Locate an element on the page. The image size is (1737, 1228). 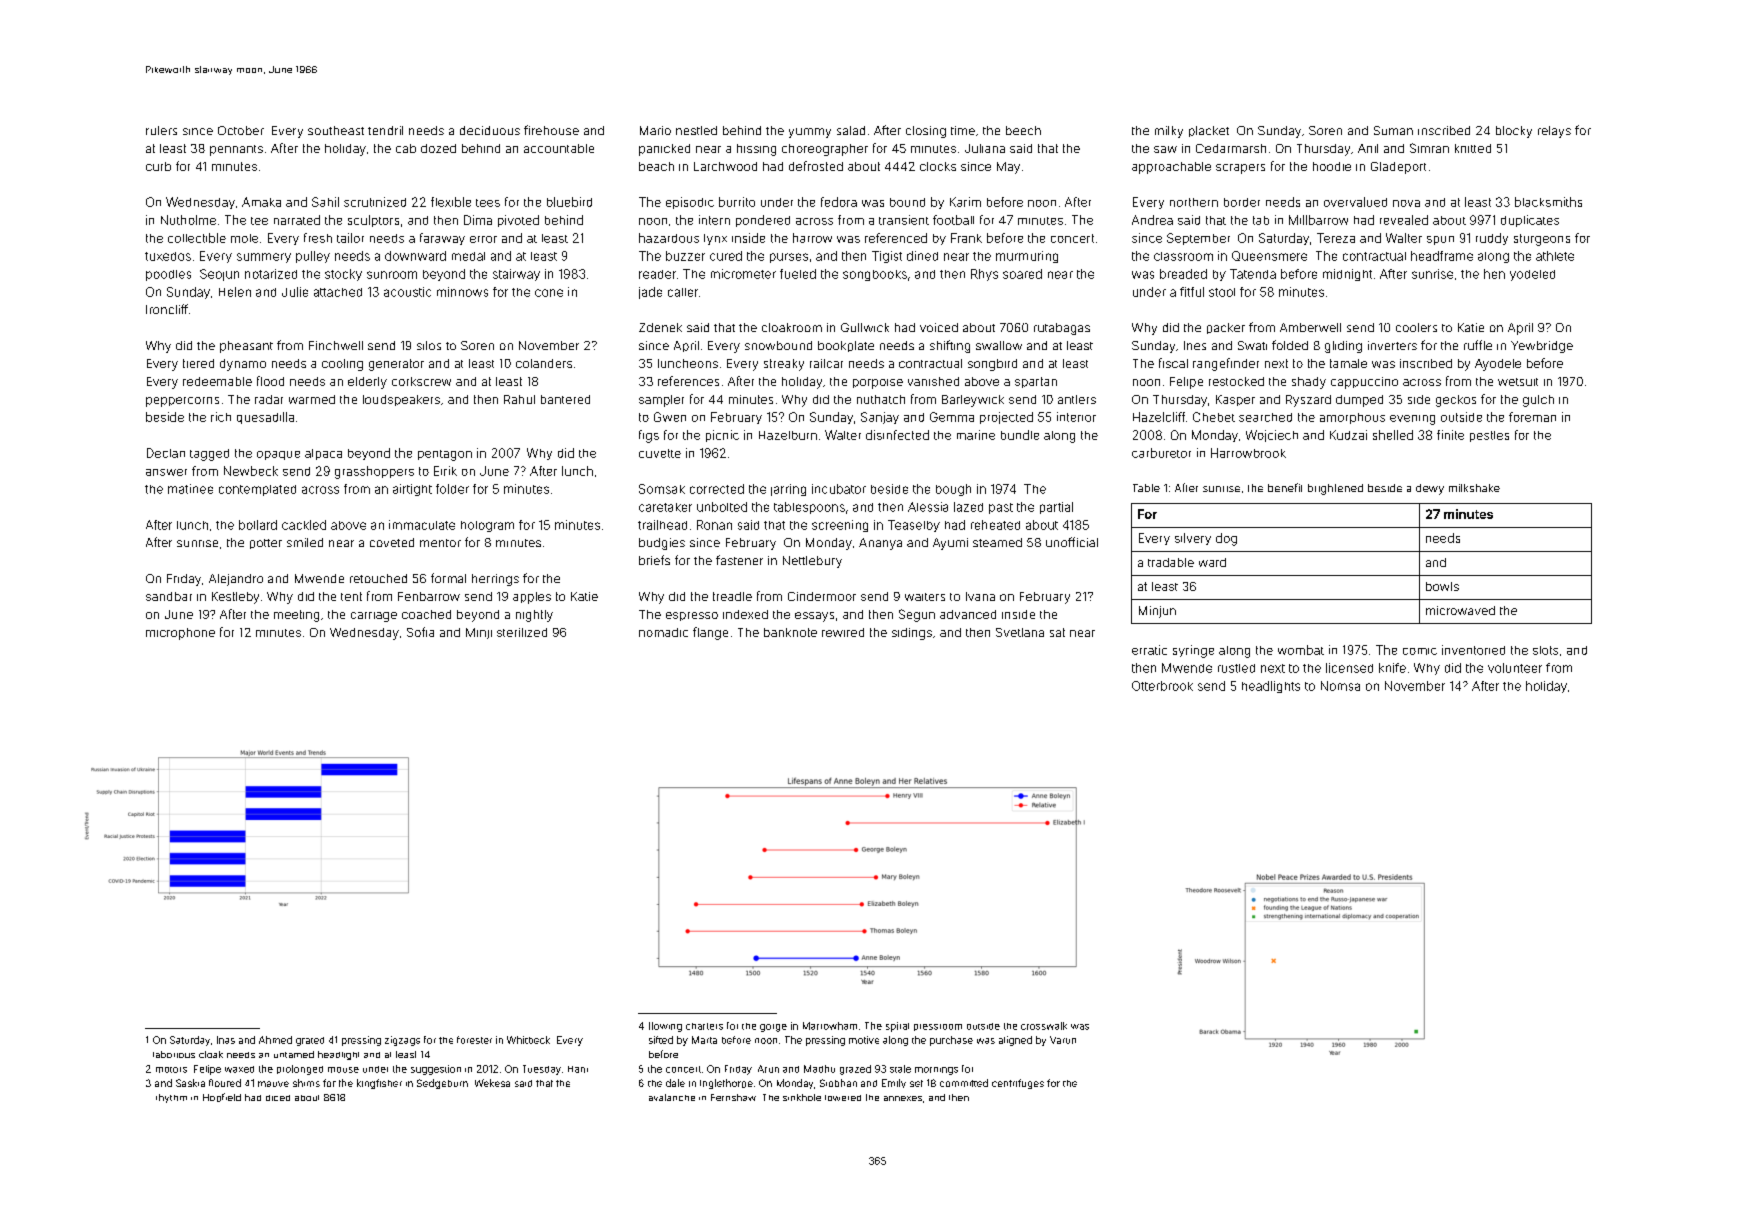
Ahmed is located at coordinates (275, 1040).
